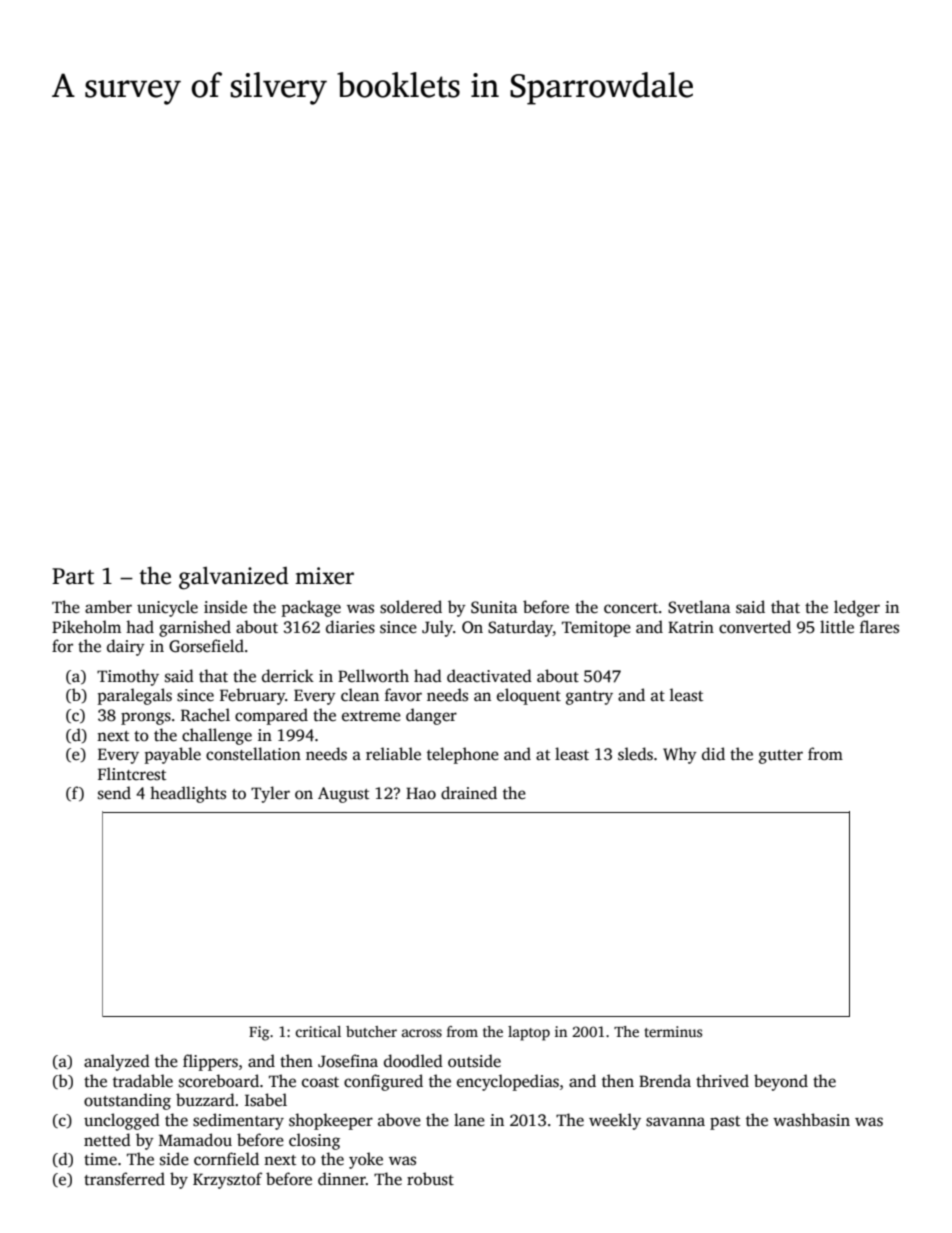 This document has height=1233, width=952. What do you see at coordinates (117, 1062) in the document?
I see `analyzed` at bounding box center [117, 1062].
